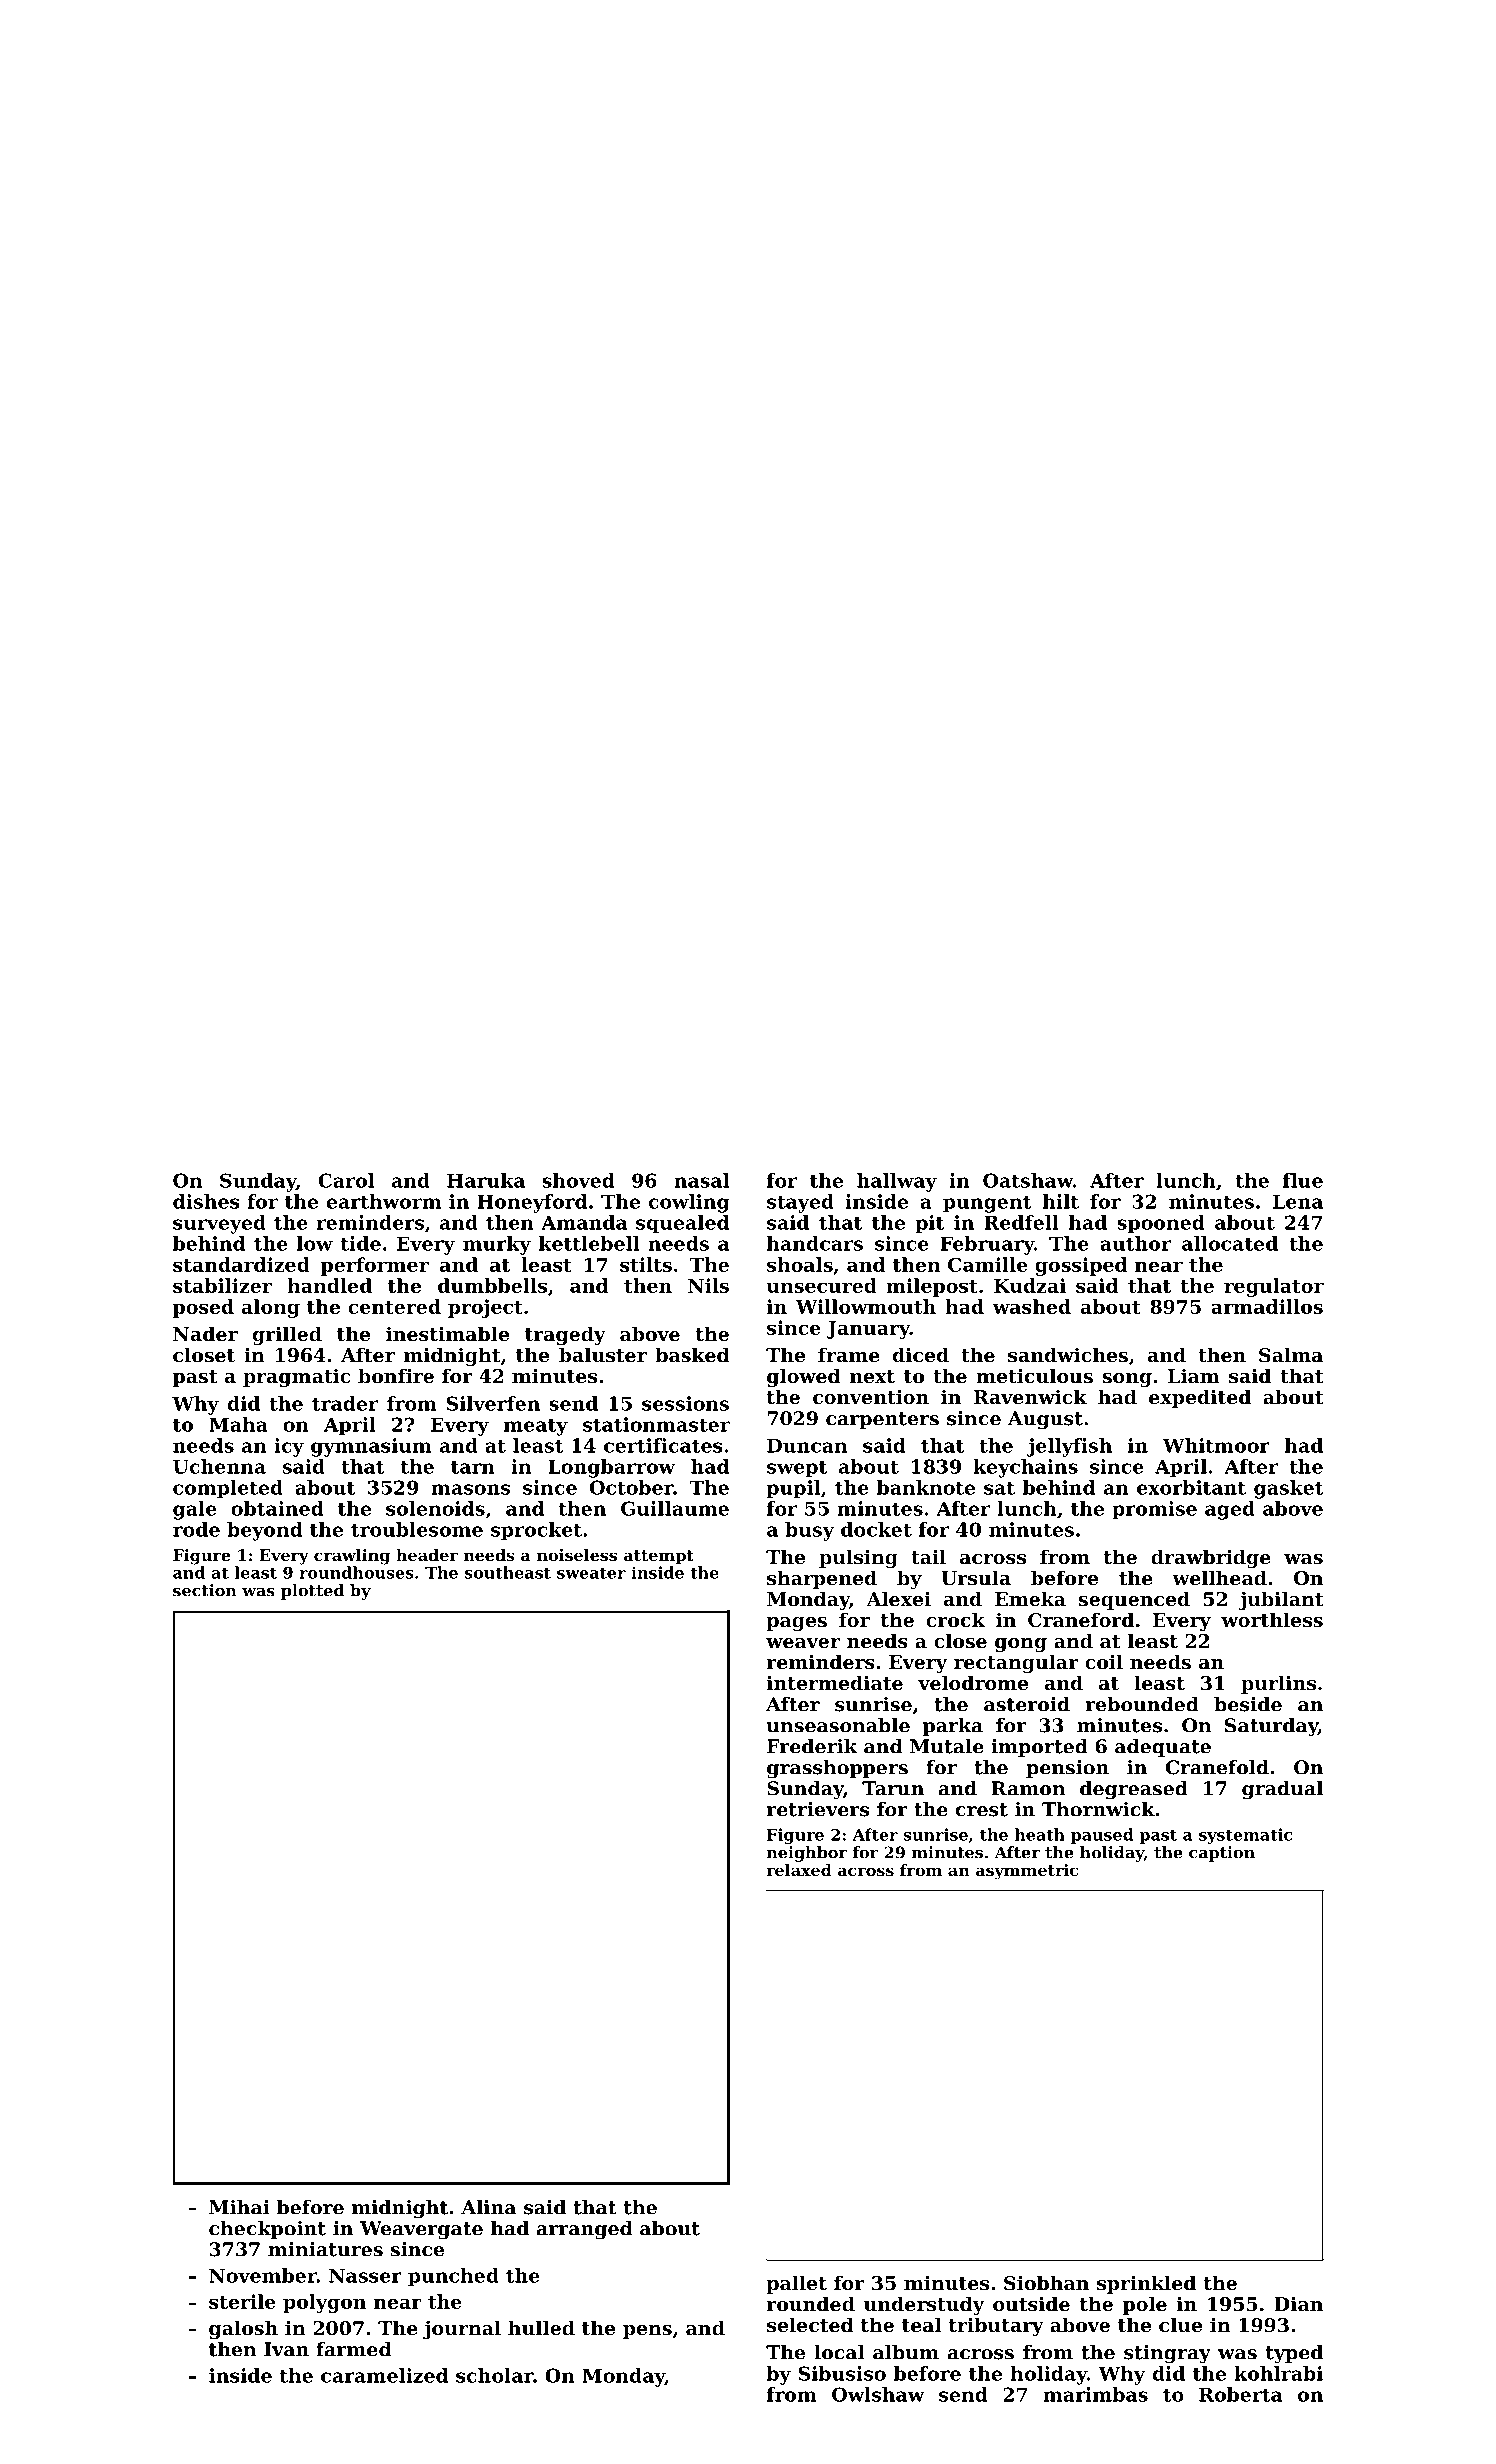  Describe the element at coordinates (898, 1598) in the screenshot. I see `Alexei` at that location.
